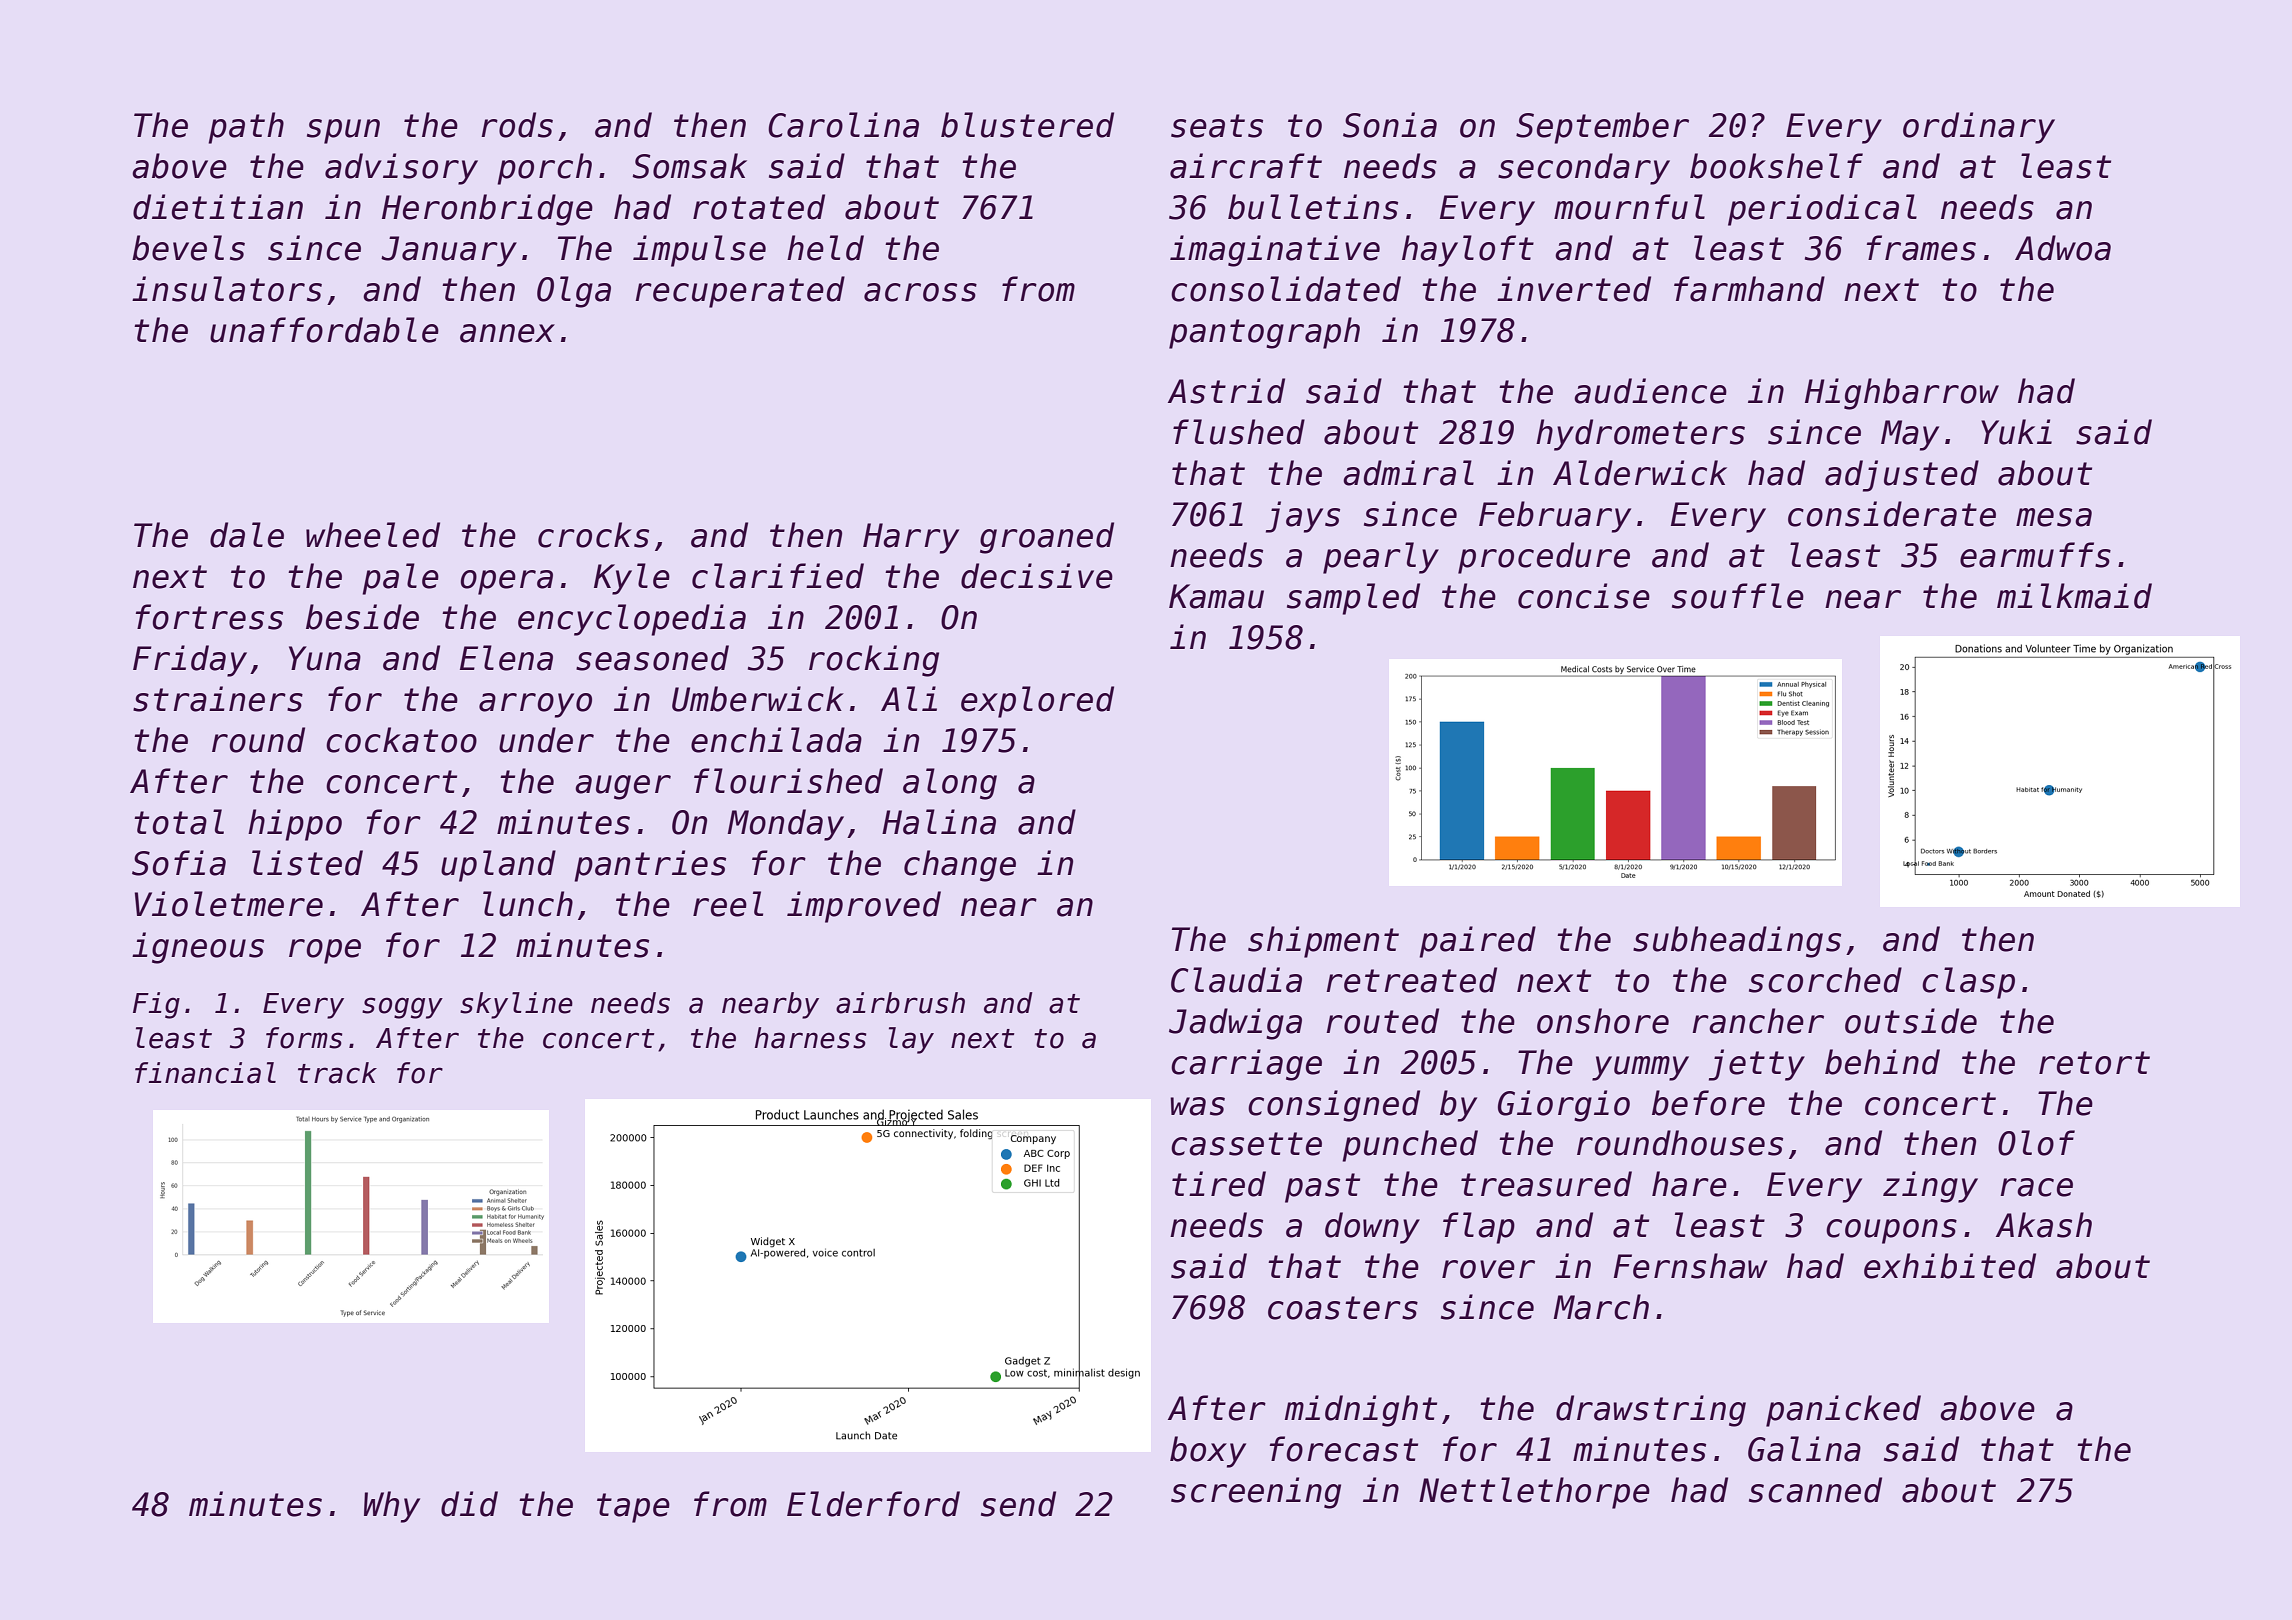 The width and height of the page is (2292, 1620). What do you see at coordinates (401, 740) in the page?
I see `cockatoo` at bounding box center [401, 740].
